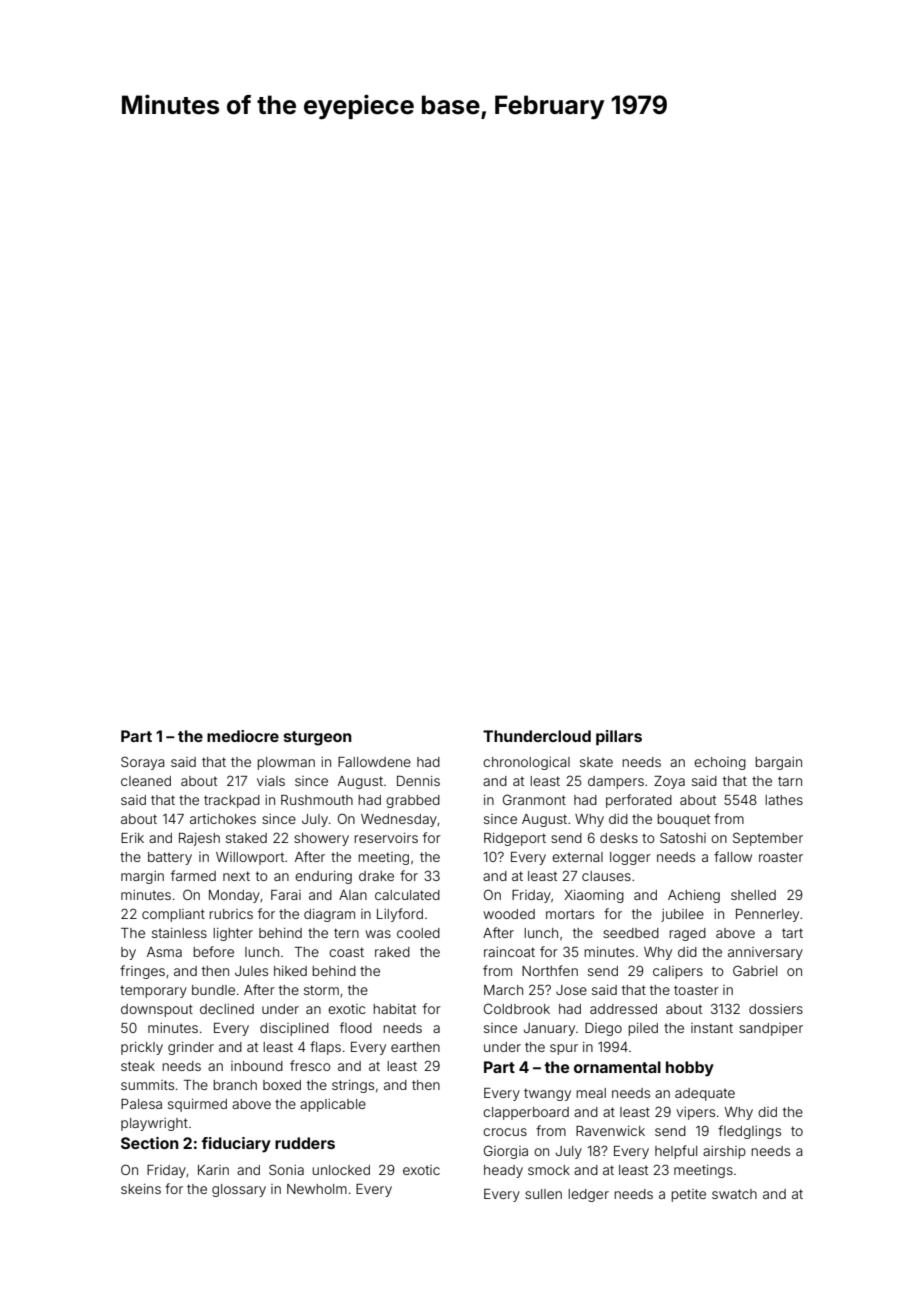 The image size is (924, 1308). Describe the element at coordinates (790, 781) in the screenshot. I see `tarn` at that location.
